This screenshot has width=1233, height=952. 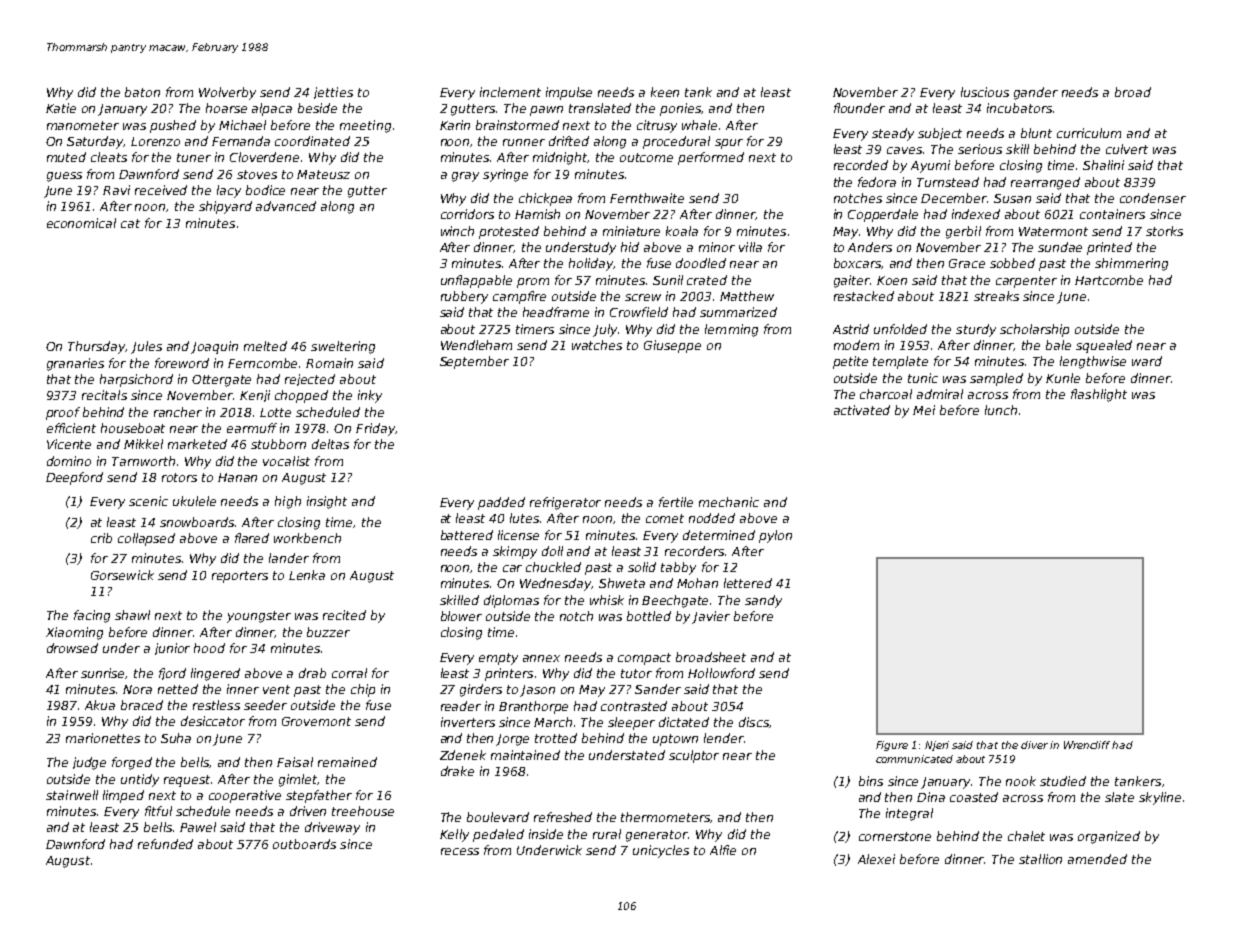 What do you see at coordinates (565, 503) in the screenshot?
I see `refrigerator` at bounding box center [565, 503].
